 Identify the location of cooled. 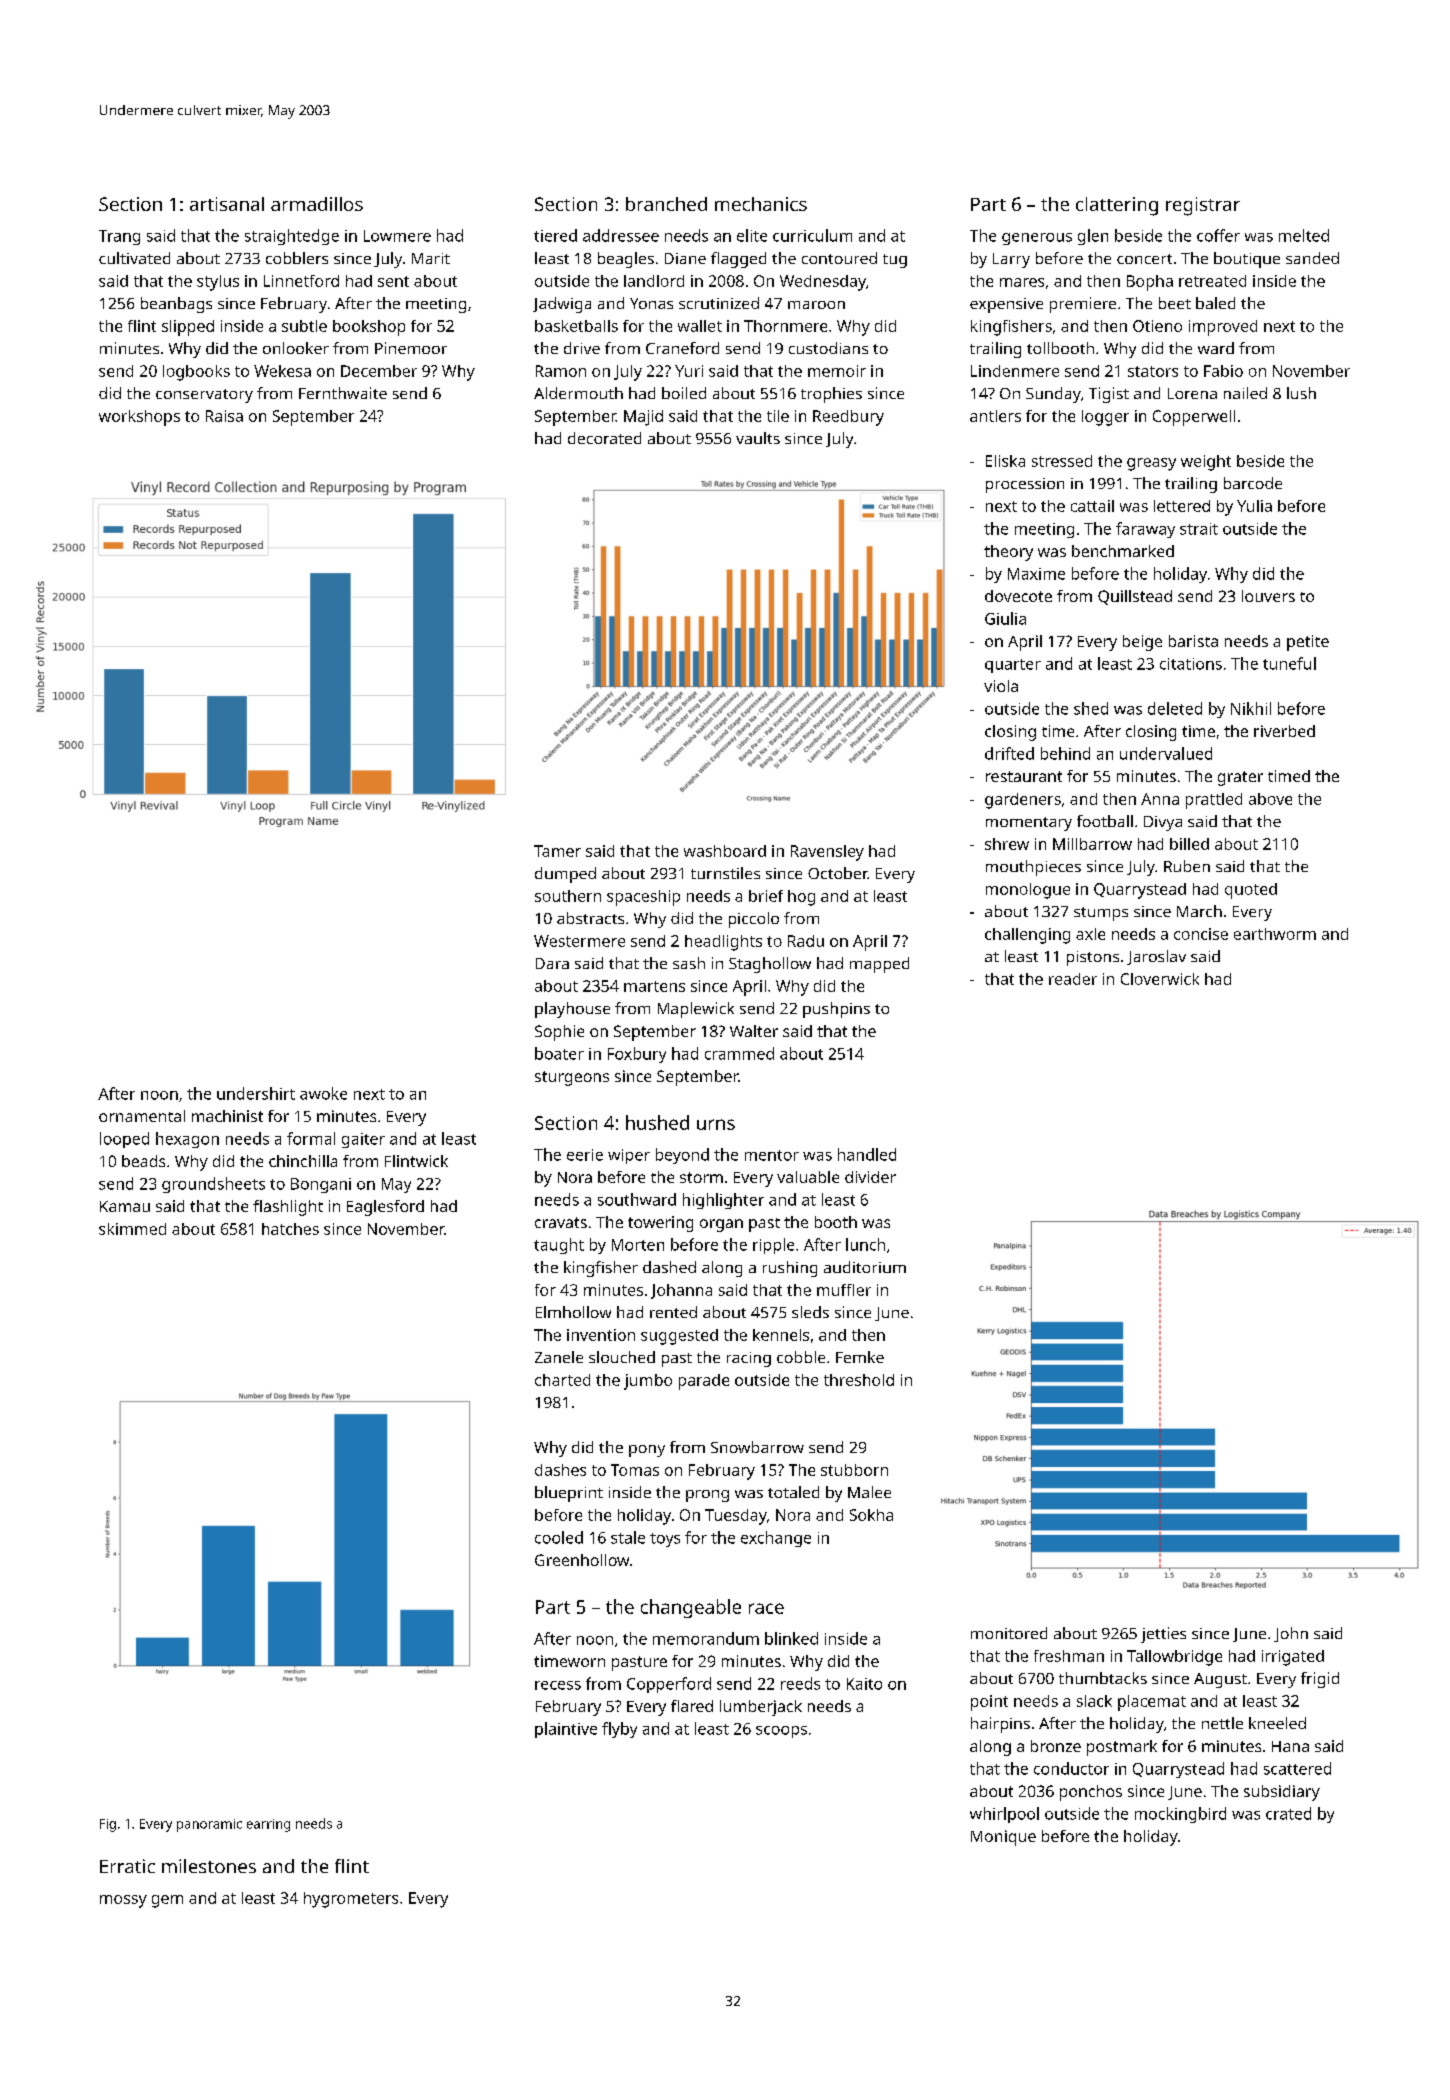
(559, 1537).
